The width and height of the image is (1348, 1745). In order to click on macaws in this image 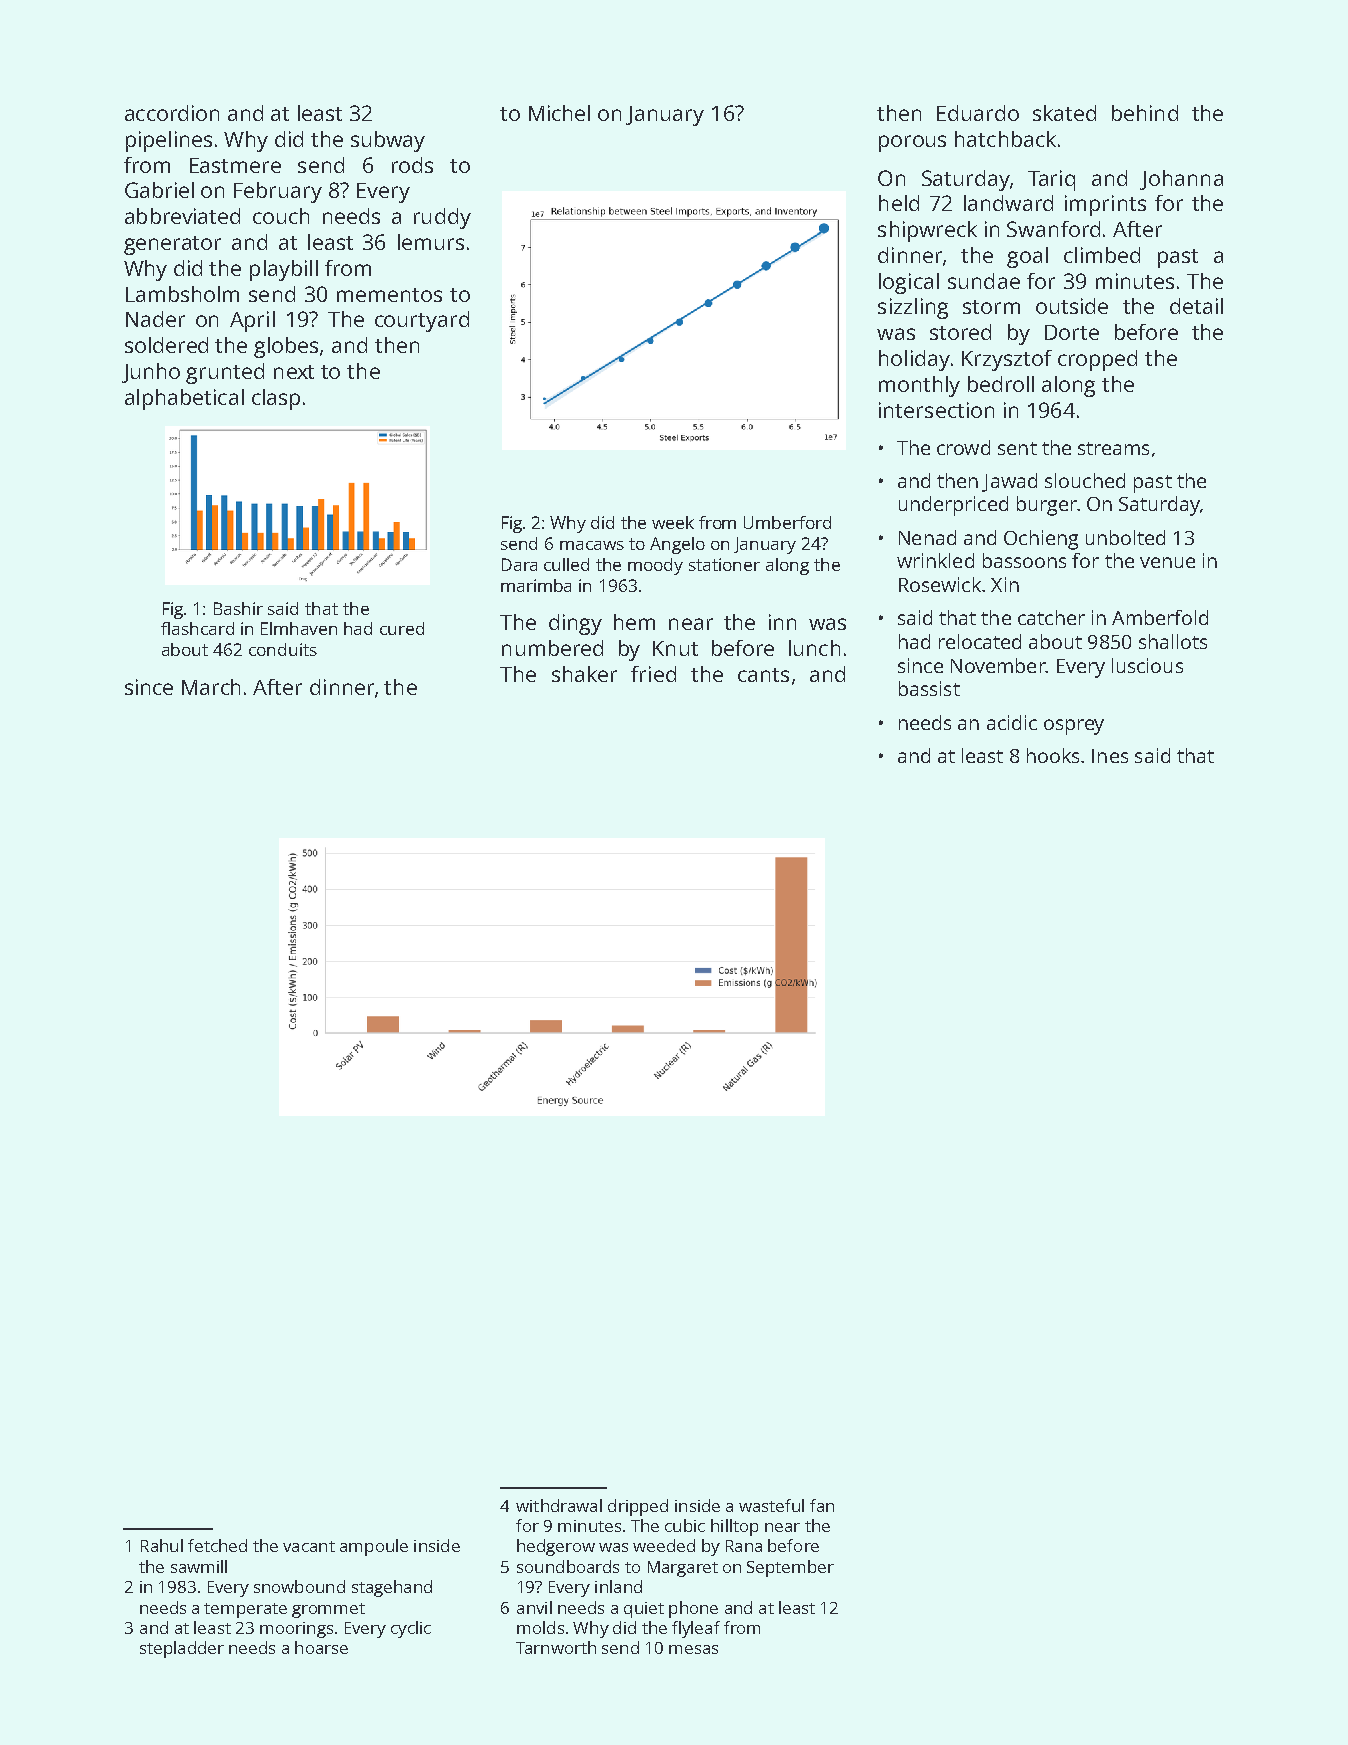, I will do `click(592, 545)`.
